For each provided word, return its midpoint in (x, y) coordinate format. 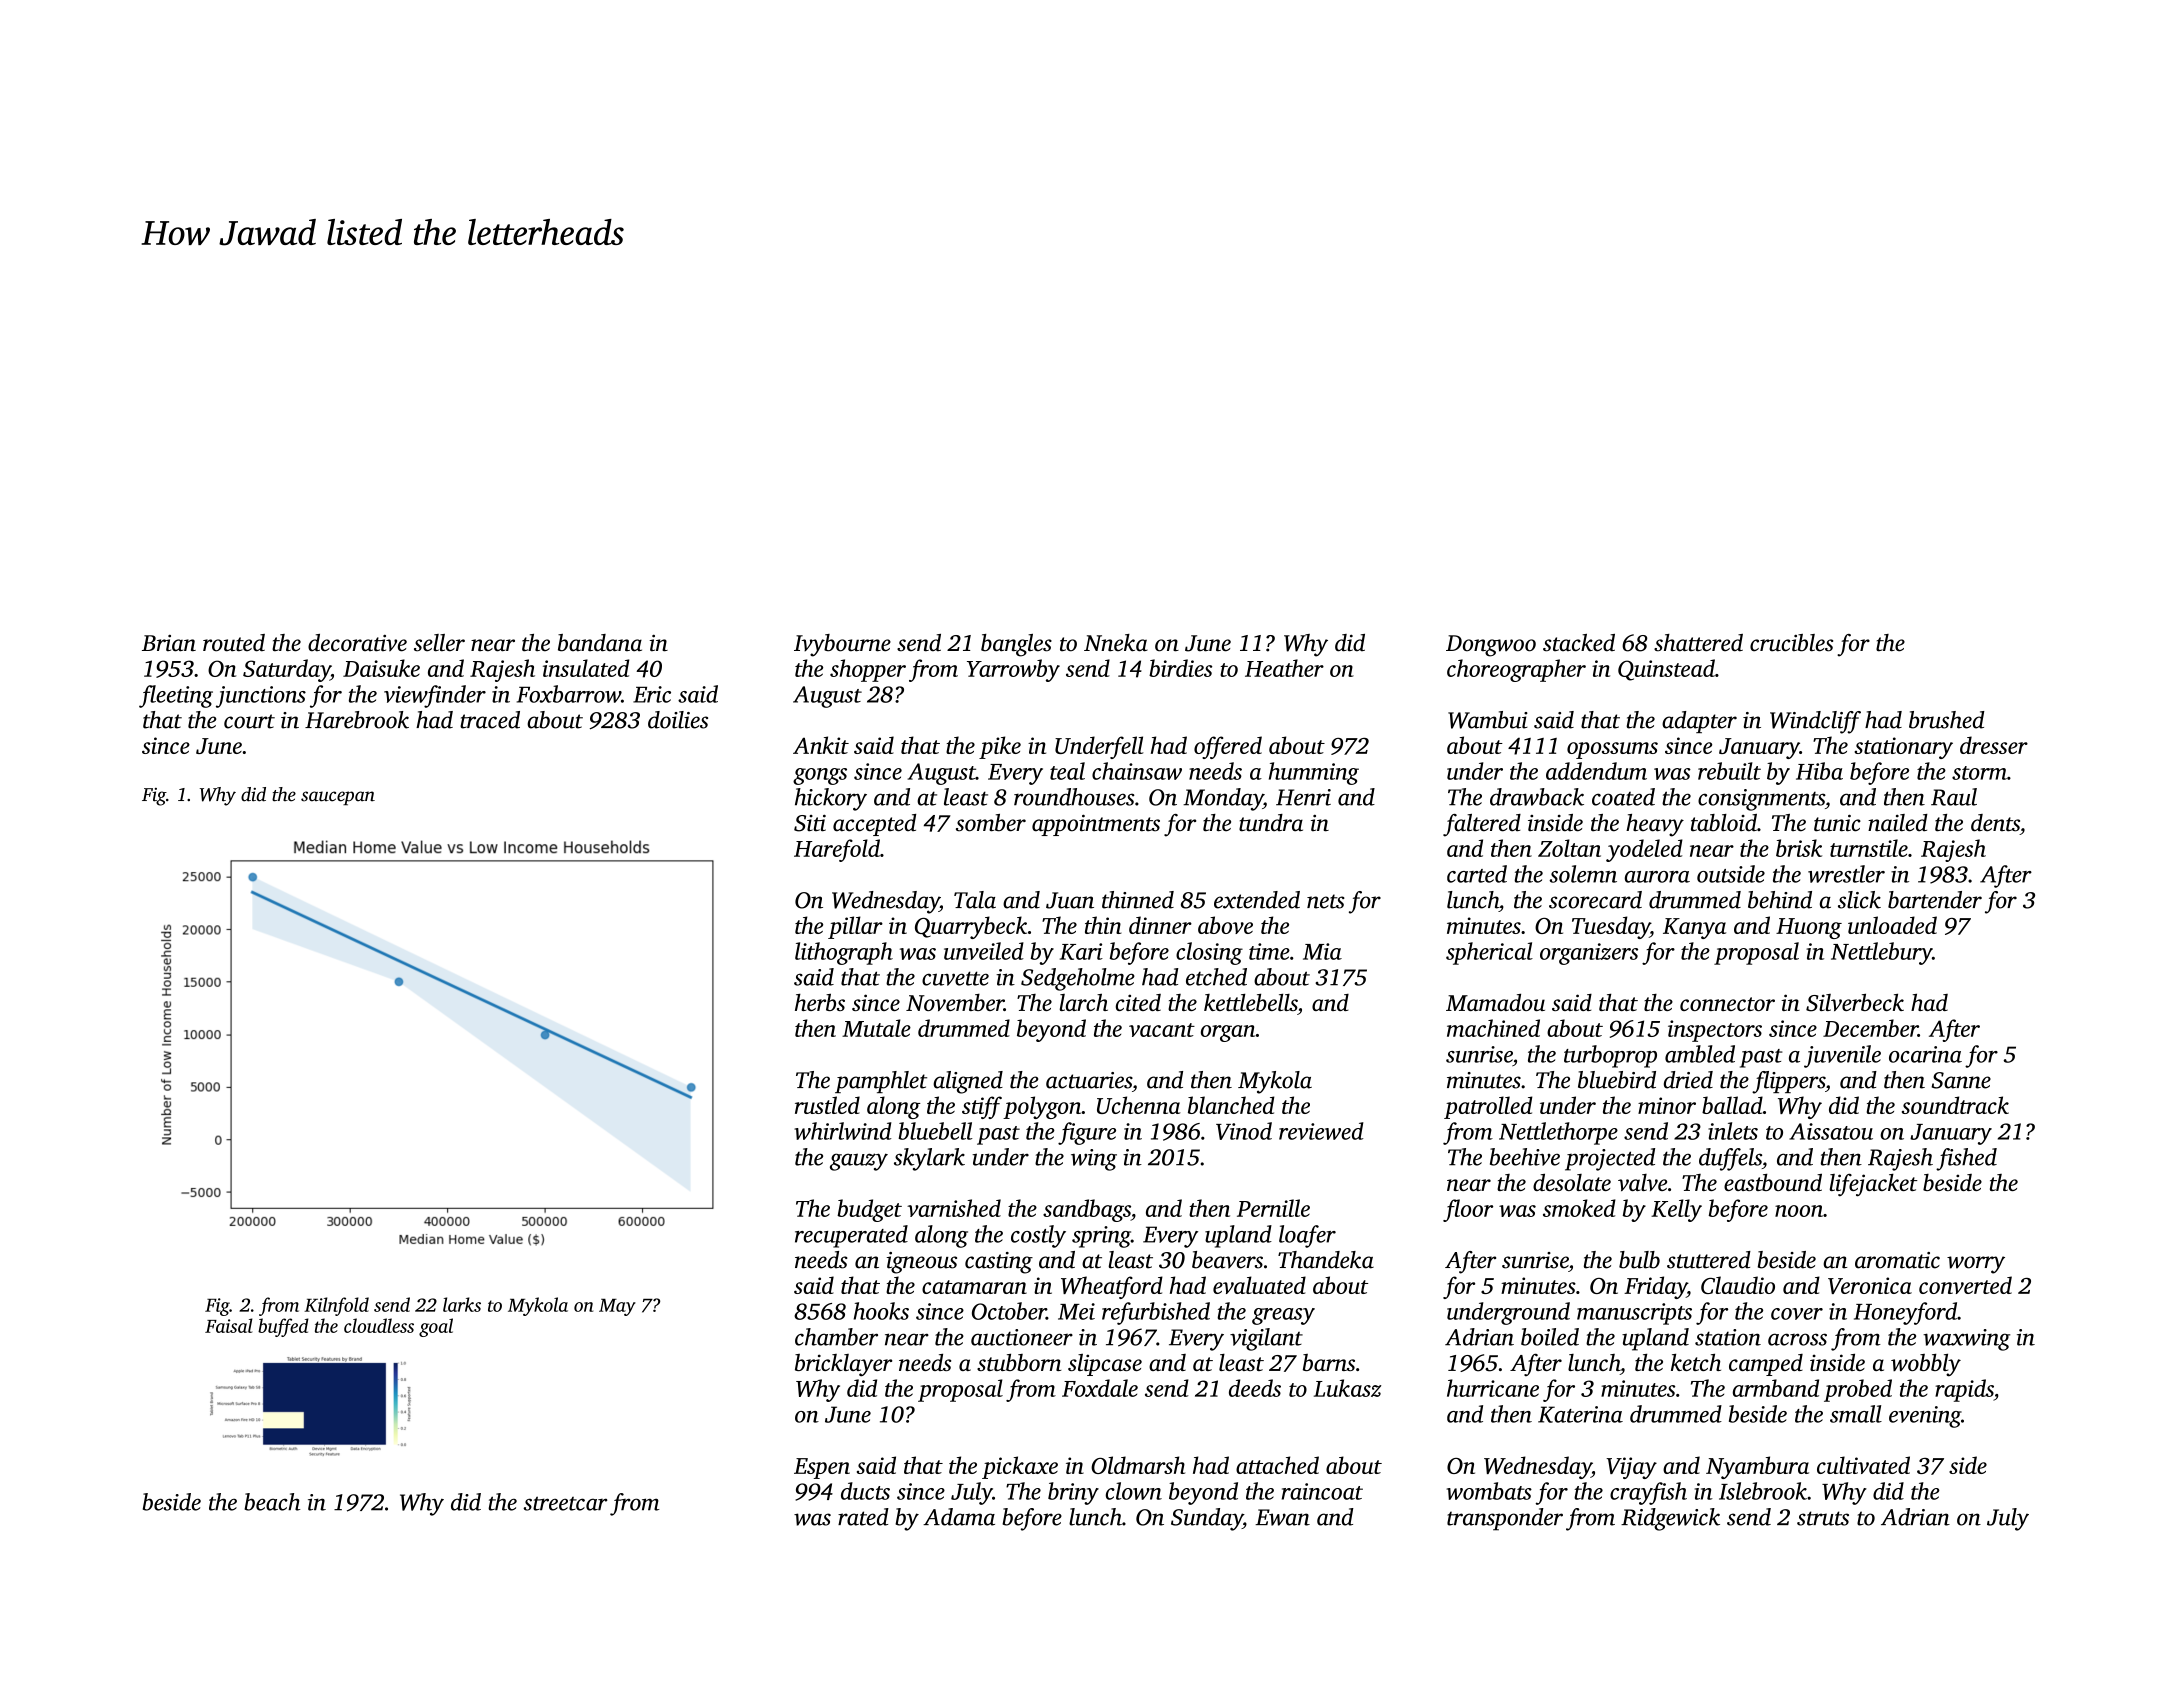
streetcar (565, 1503)
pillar (855, 927)
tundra (1271, 823)
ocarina (1925, 1054)
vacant (1162, 1030)
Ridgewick (1670, 1519)
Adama (959, 1517)
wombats (1489, 1491)
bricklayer (843, 1365)
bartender (1935, 900)
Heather (1284, 668)
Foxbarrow (569, 694)
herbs (820, 1002)
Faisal (229, 1325)
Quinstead (1666, 670)
